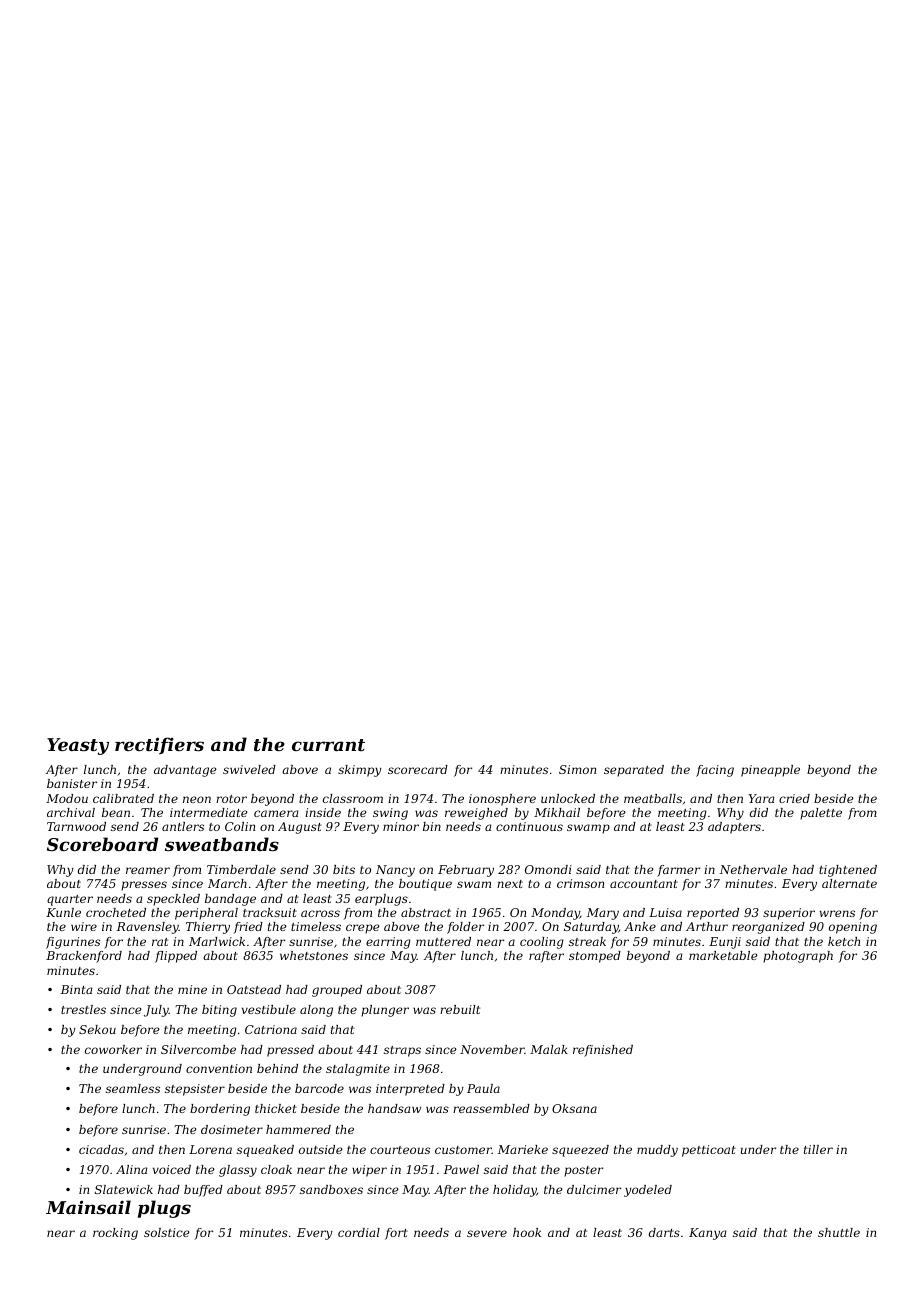 This screenshot has height=1308, width=924. Describe the element at coordinates (502, 800) in the screenshot. I see `ionosphere` at that location.
